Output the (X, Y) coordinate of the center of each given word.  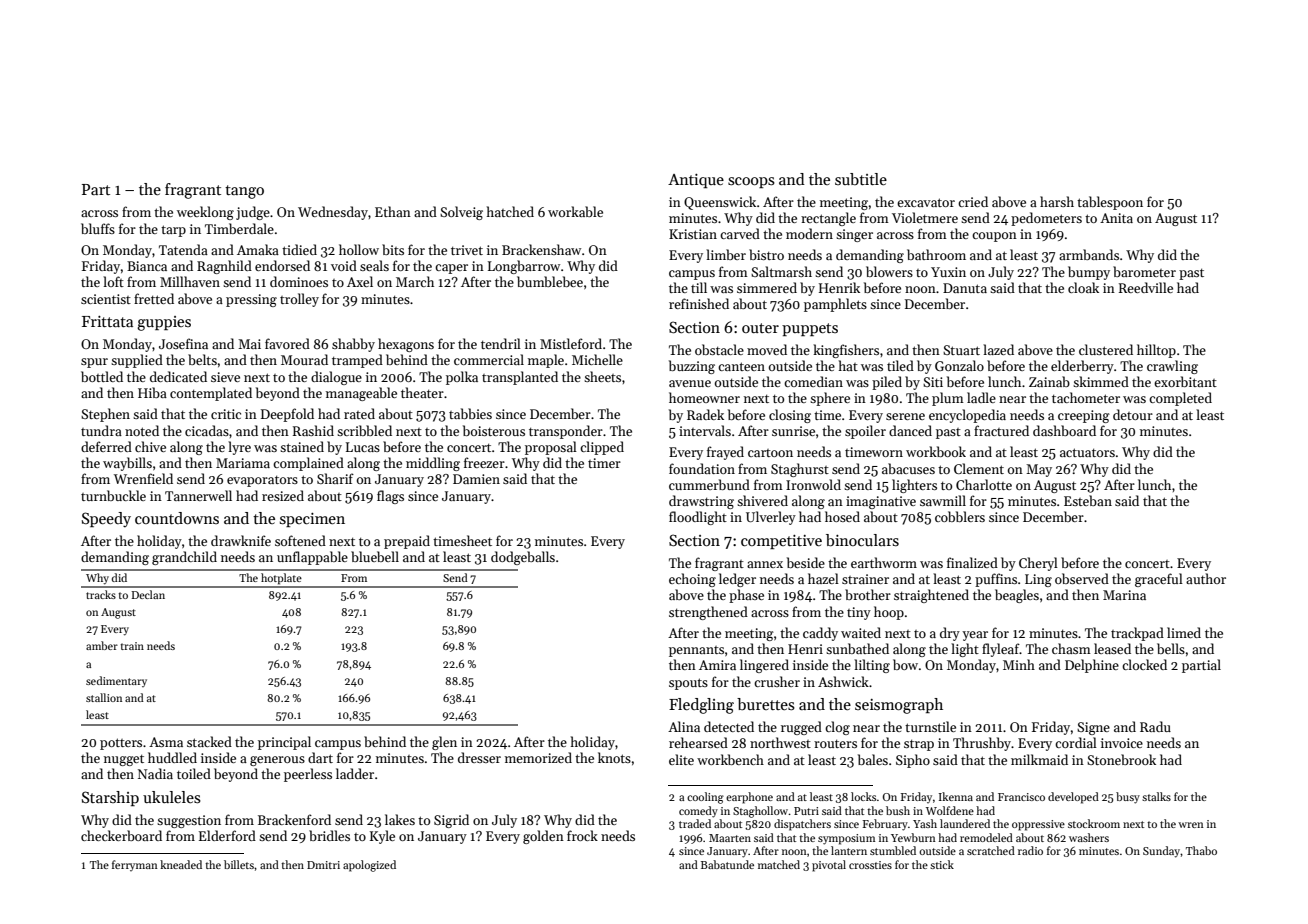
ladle (981, 397)
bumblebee (550, 281)
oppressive (1038, 825)
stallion (104, 697)
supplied (137, 361)
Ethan (393, 211)
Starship (110, 798)
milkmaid (1039, 759)
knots (614, 757)
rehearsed (698, 742)
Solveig (461, 213)
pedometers (1046, 219)
